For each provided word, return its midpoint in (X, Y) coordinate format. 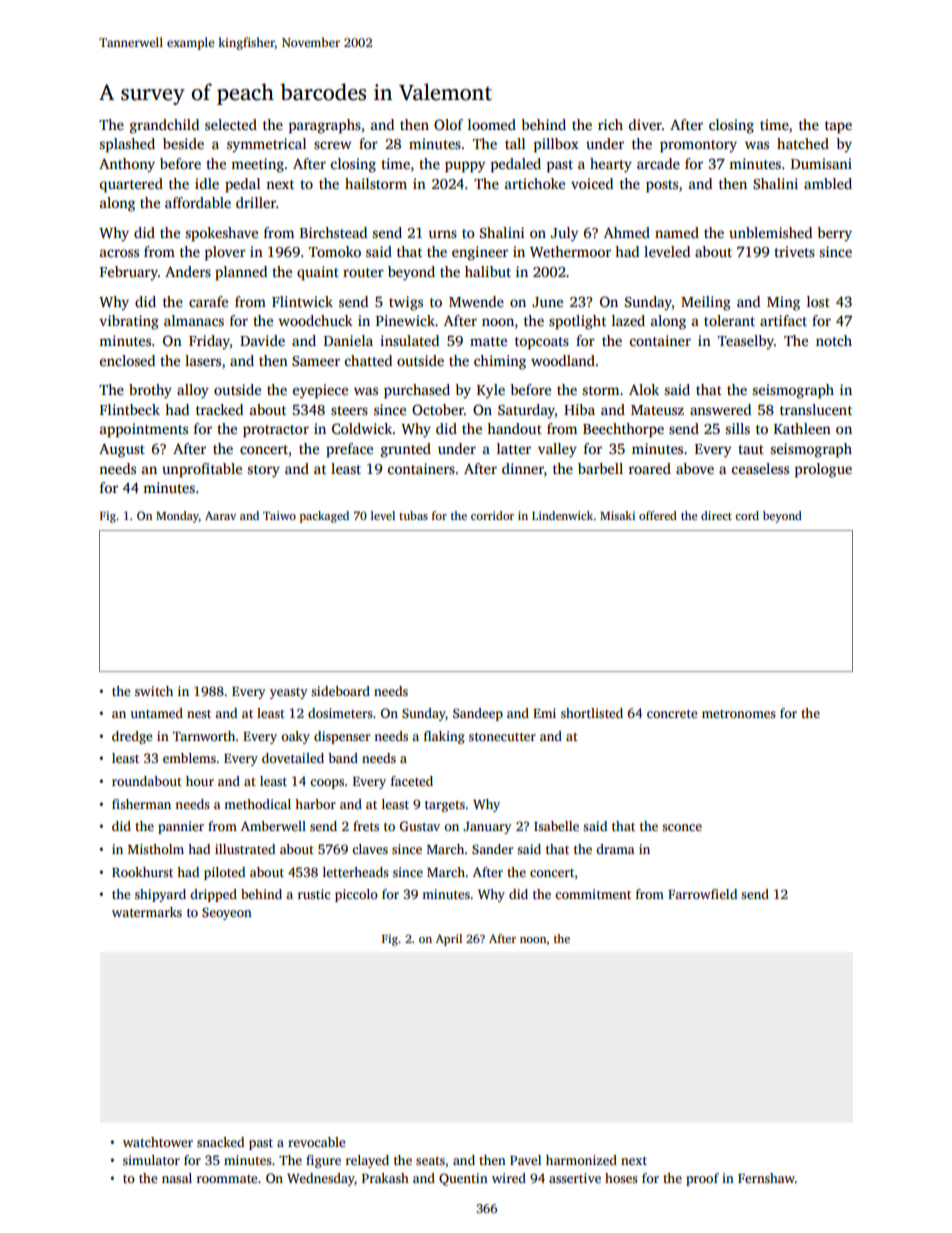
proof (702, 1179)
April (449, 940)
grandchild (164, 126)
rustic (314, 894)
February (129, 273)
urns (442, 234)
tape (838, 127)
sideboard (340, 691)
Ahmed (627, 232)
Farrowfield (702, 894)
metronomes (739, 714)
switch (154, 691)
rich (610, 124)
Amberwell (273, 826)
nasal (177, 1178)
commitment (593, 894)
